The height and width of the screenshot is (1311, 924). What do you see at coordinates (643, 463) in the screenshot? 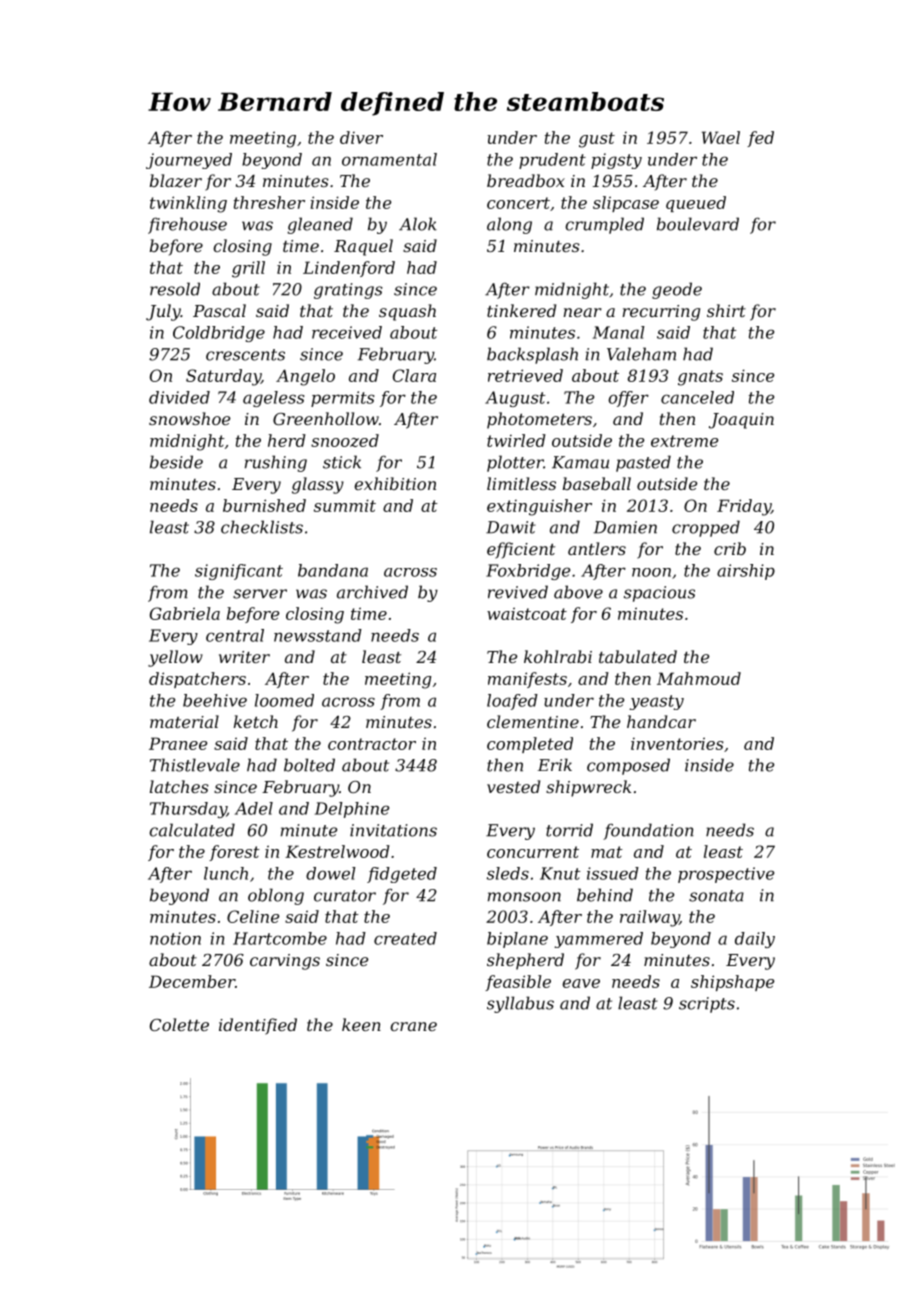
I see `pasted` at bounding box center [643, 463].
